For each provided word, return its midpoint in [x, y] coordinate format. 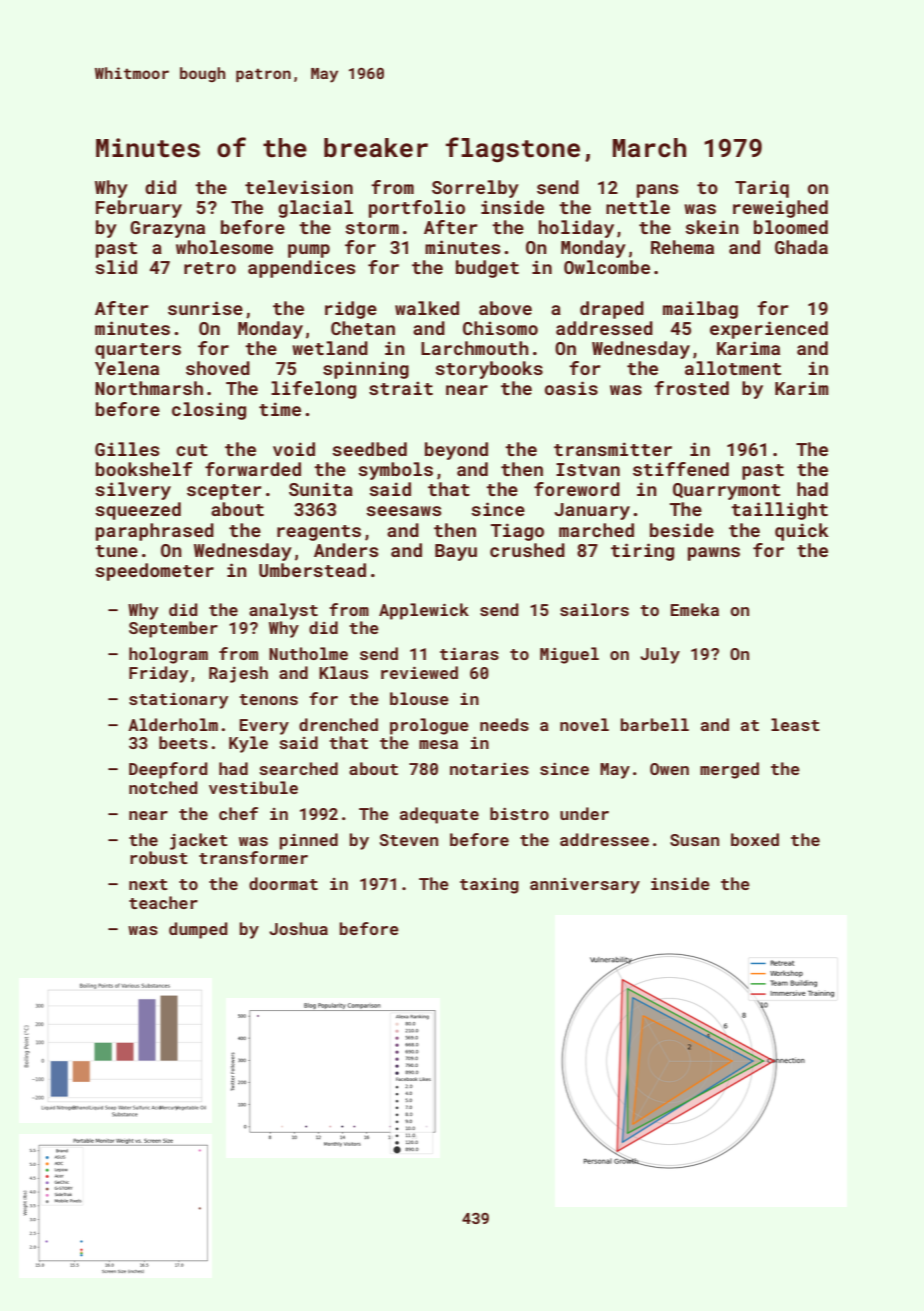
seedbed [369, 449]
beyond [456, 451]
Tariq [762, 189]
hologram [168, 655]
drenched [338, 724]
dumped [198, 930]
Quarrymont [726, 491]
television [299, 187]
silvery [133, 491]
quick [802, 532]
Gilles [127, 449]
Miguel [569, 655]
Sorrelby [475, 189]
